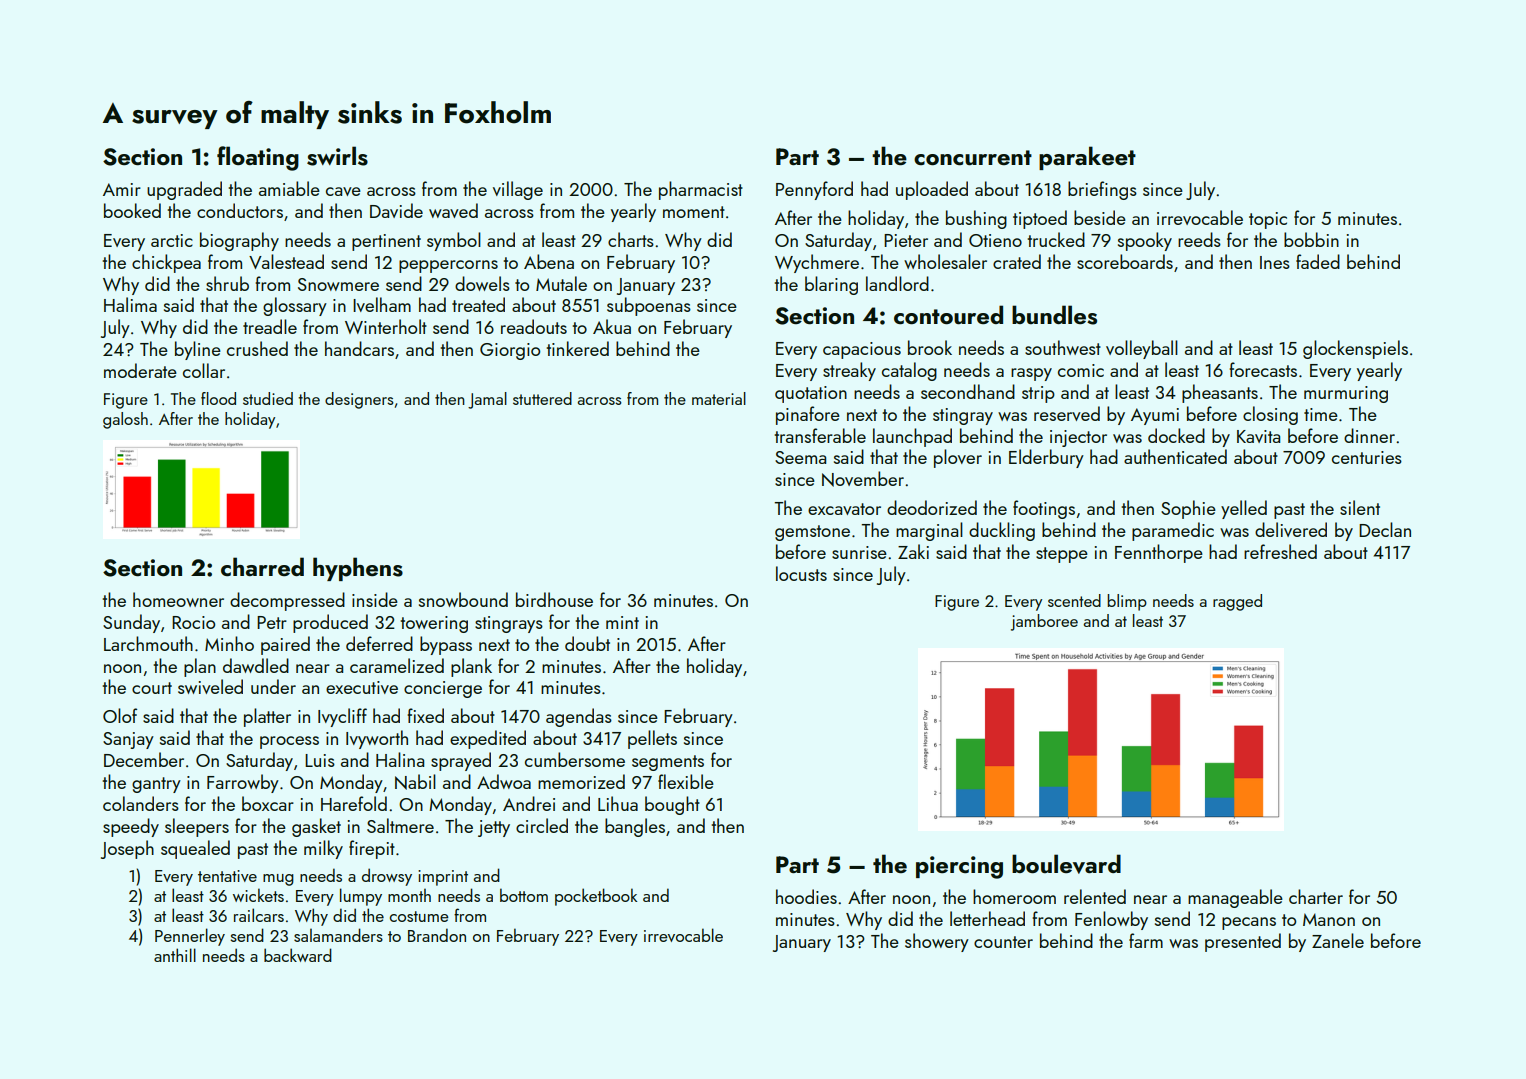  What do you see at coordinates (973, 158) in the screenshot?
I see `concurrent` at bounding box center [973, 158].
